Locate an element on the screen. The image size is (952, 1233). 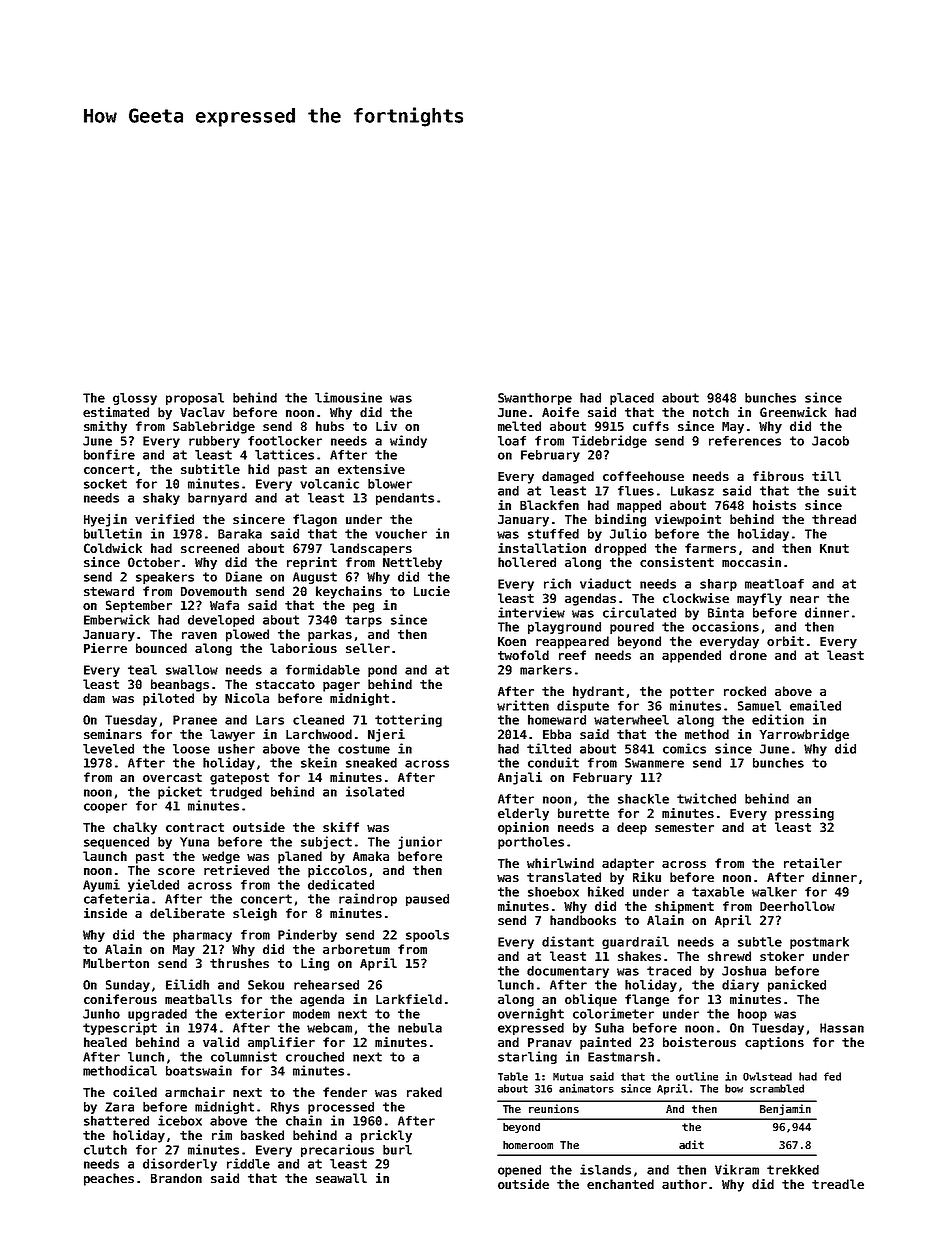
glossy is located at coordinates (135, 399).
